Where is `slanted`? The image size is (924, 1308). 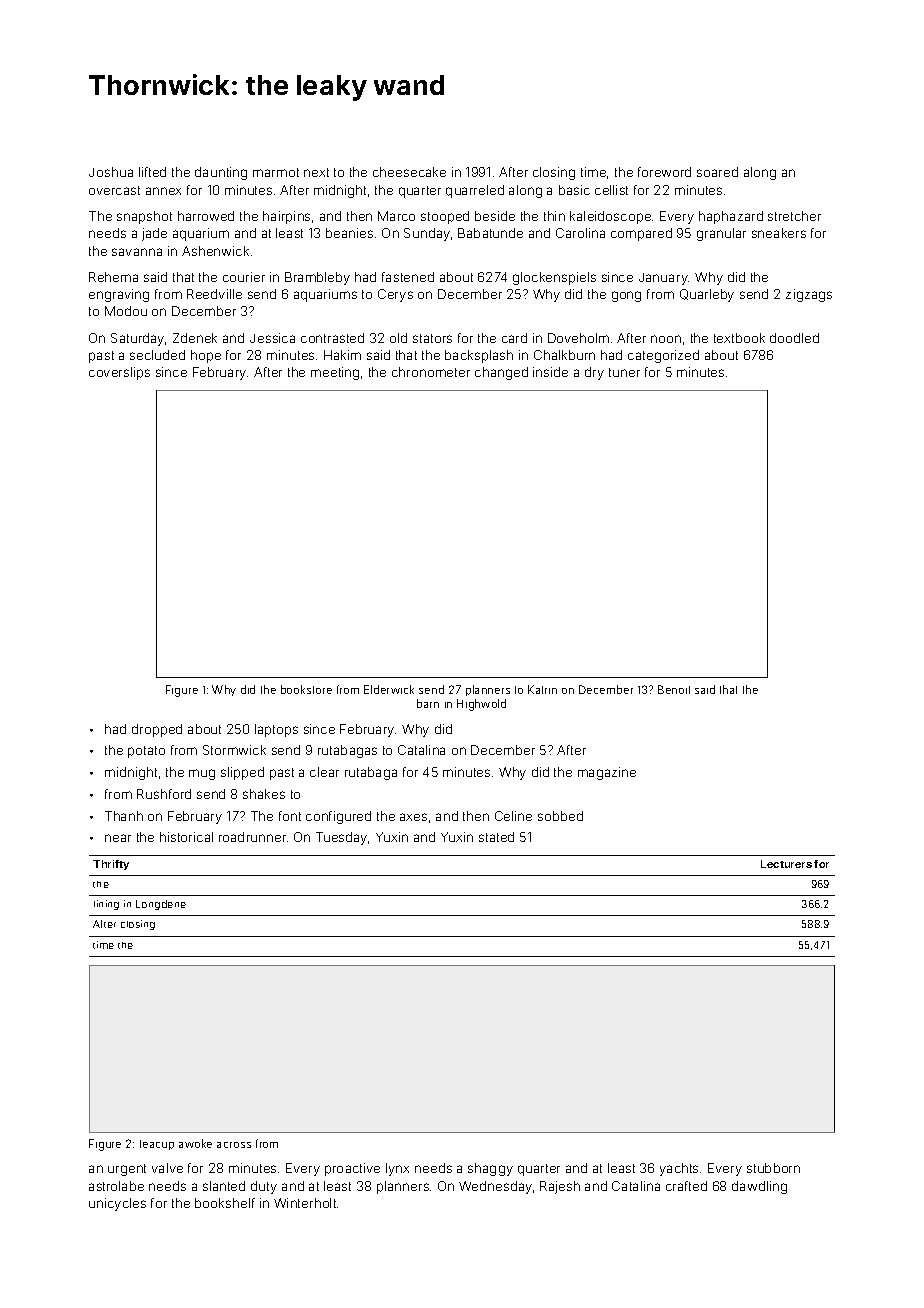
slanted is located at coordinates (224, 1186).
